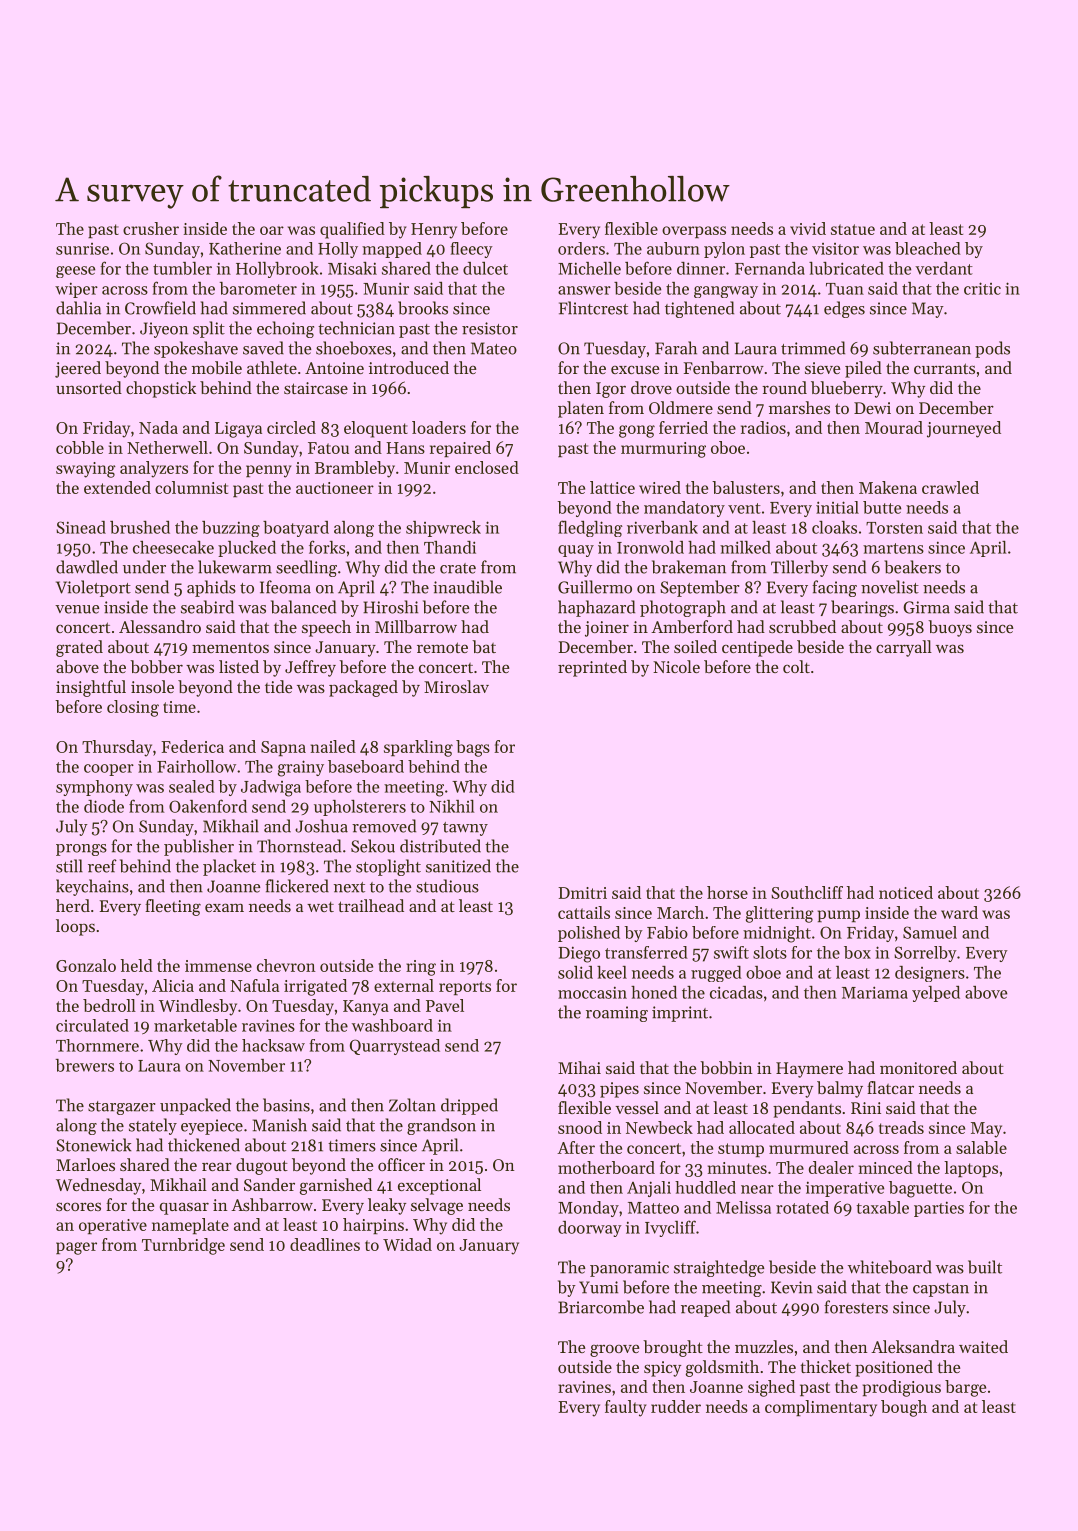 This screenshot has width=1078, height=1531. What do you see at coordinates (352, 230) in the screenshot?
I see `qualified` at bounding box center [352, 230].
